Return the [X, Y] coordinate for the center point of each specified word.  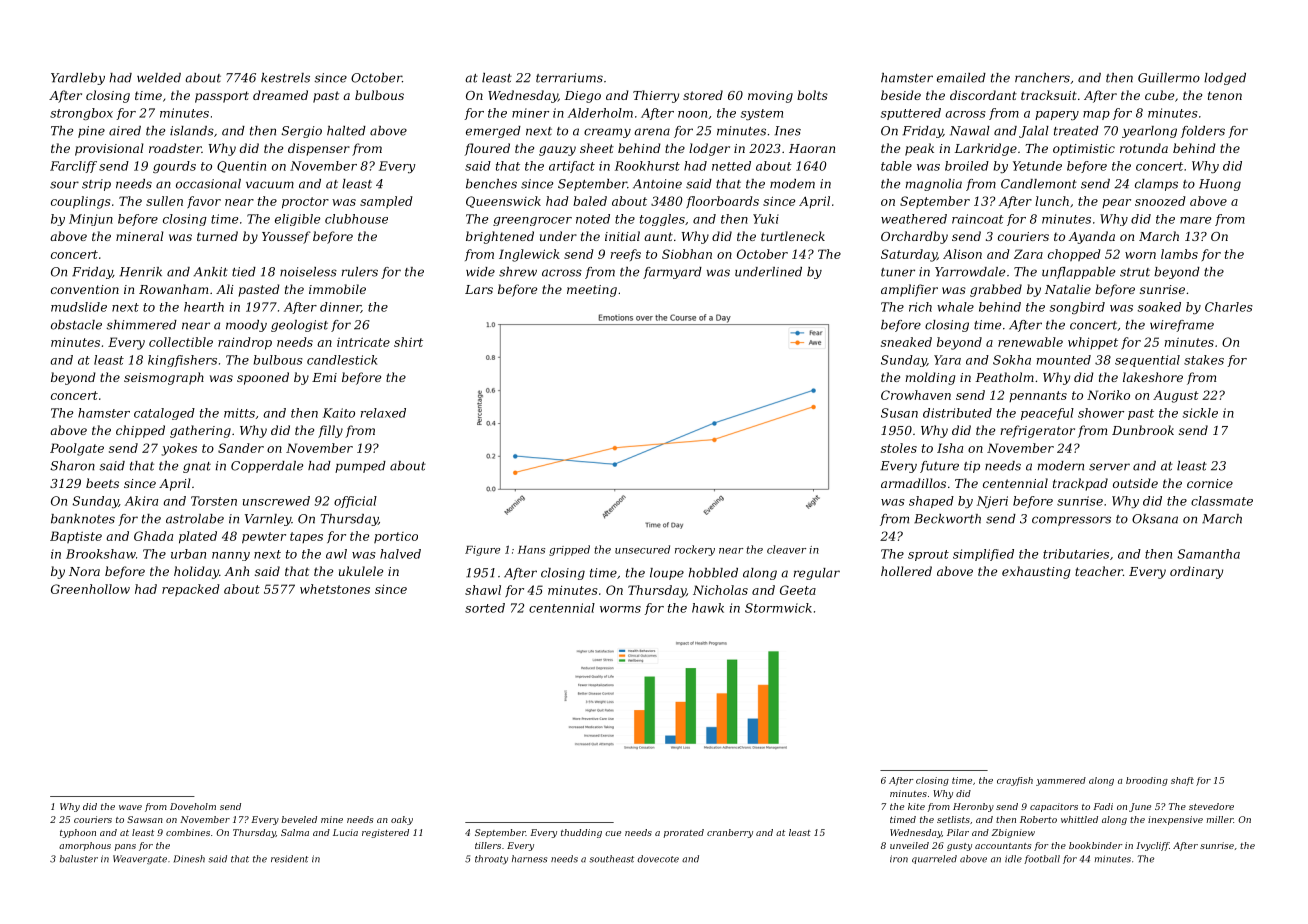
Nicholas [720, 590]
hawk [708, 608]
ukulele [361, 571]
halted [346, 131]
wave [130, 807]
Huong [1220, 185]
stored [703, 95]
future [939, 467]
